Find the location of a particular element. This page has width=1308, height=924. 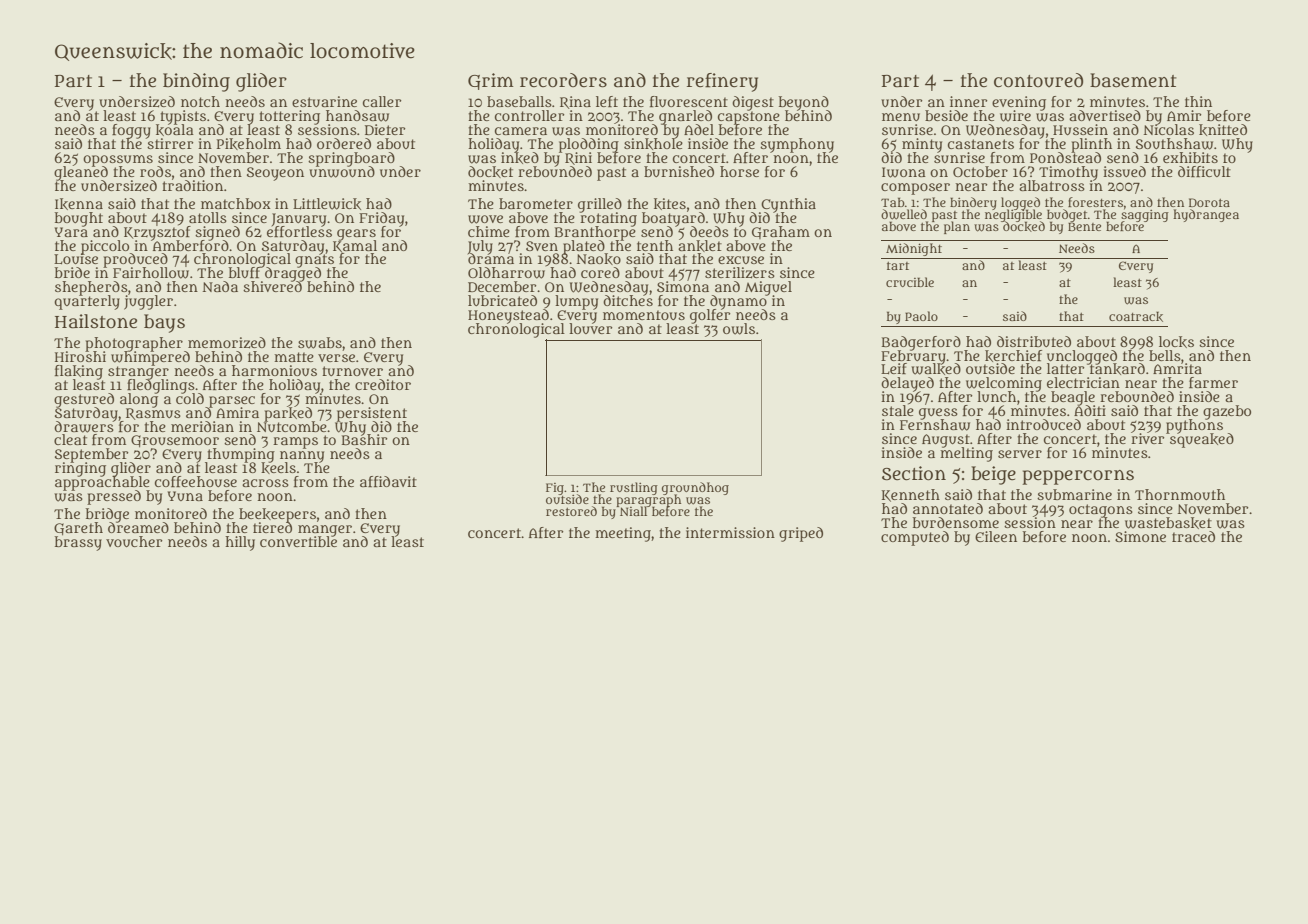

louver is located at coordinates (591, 329).
